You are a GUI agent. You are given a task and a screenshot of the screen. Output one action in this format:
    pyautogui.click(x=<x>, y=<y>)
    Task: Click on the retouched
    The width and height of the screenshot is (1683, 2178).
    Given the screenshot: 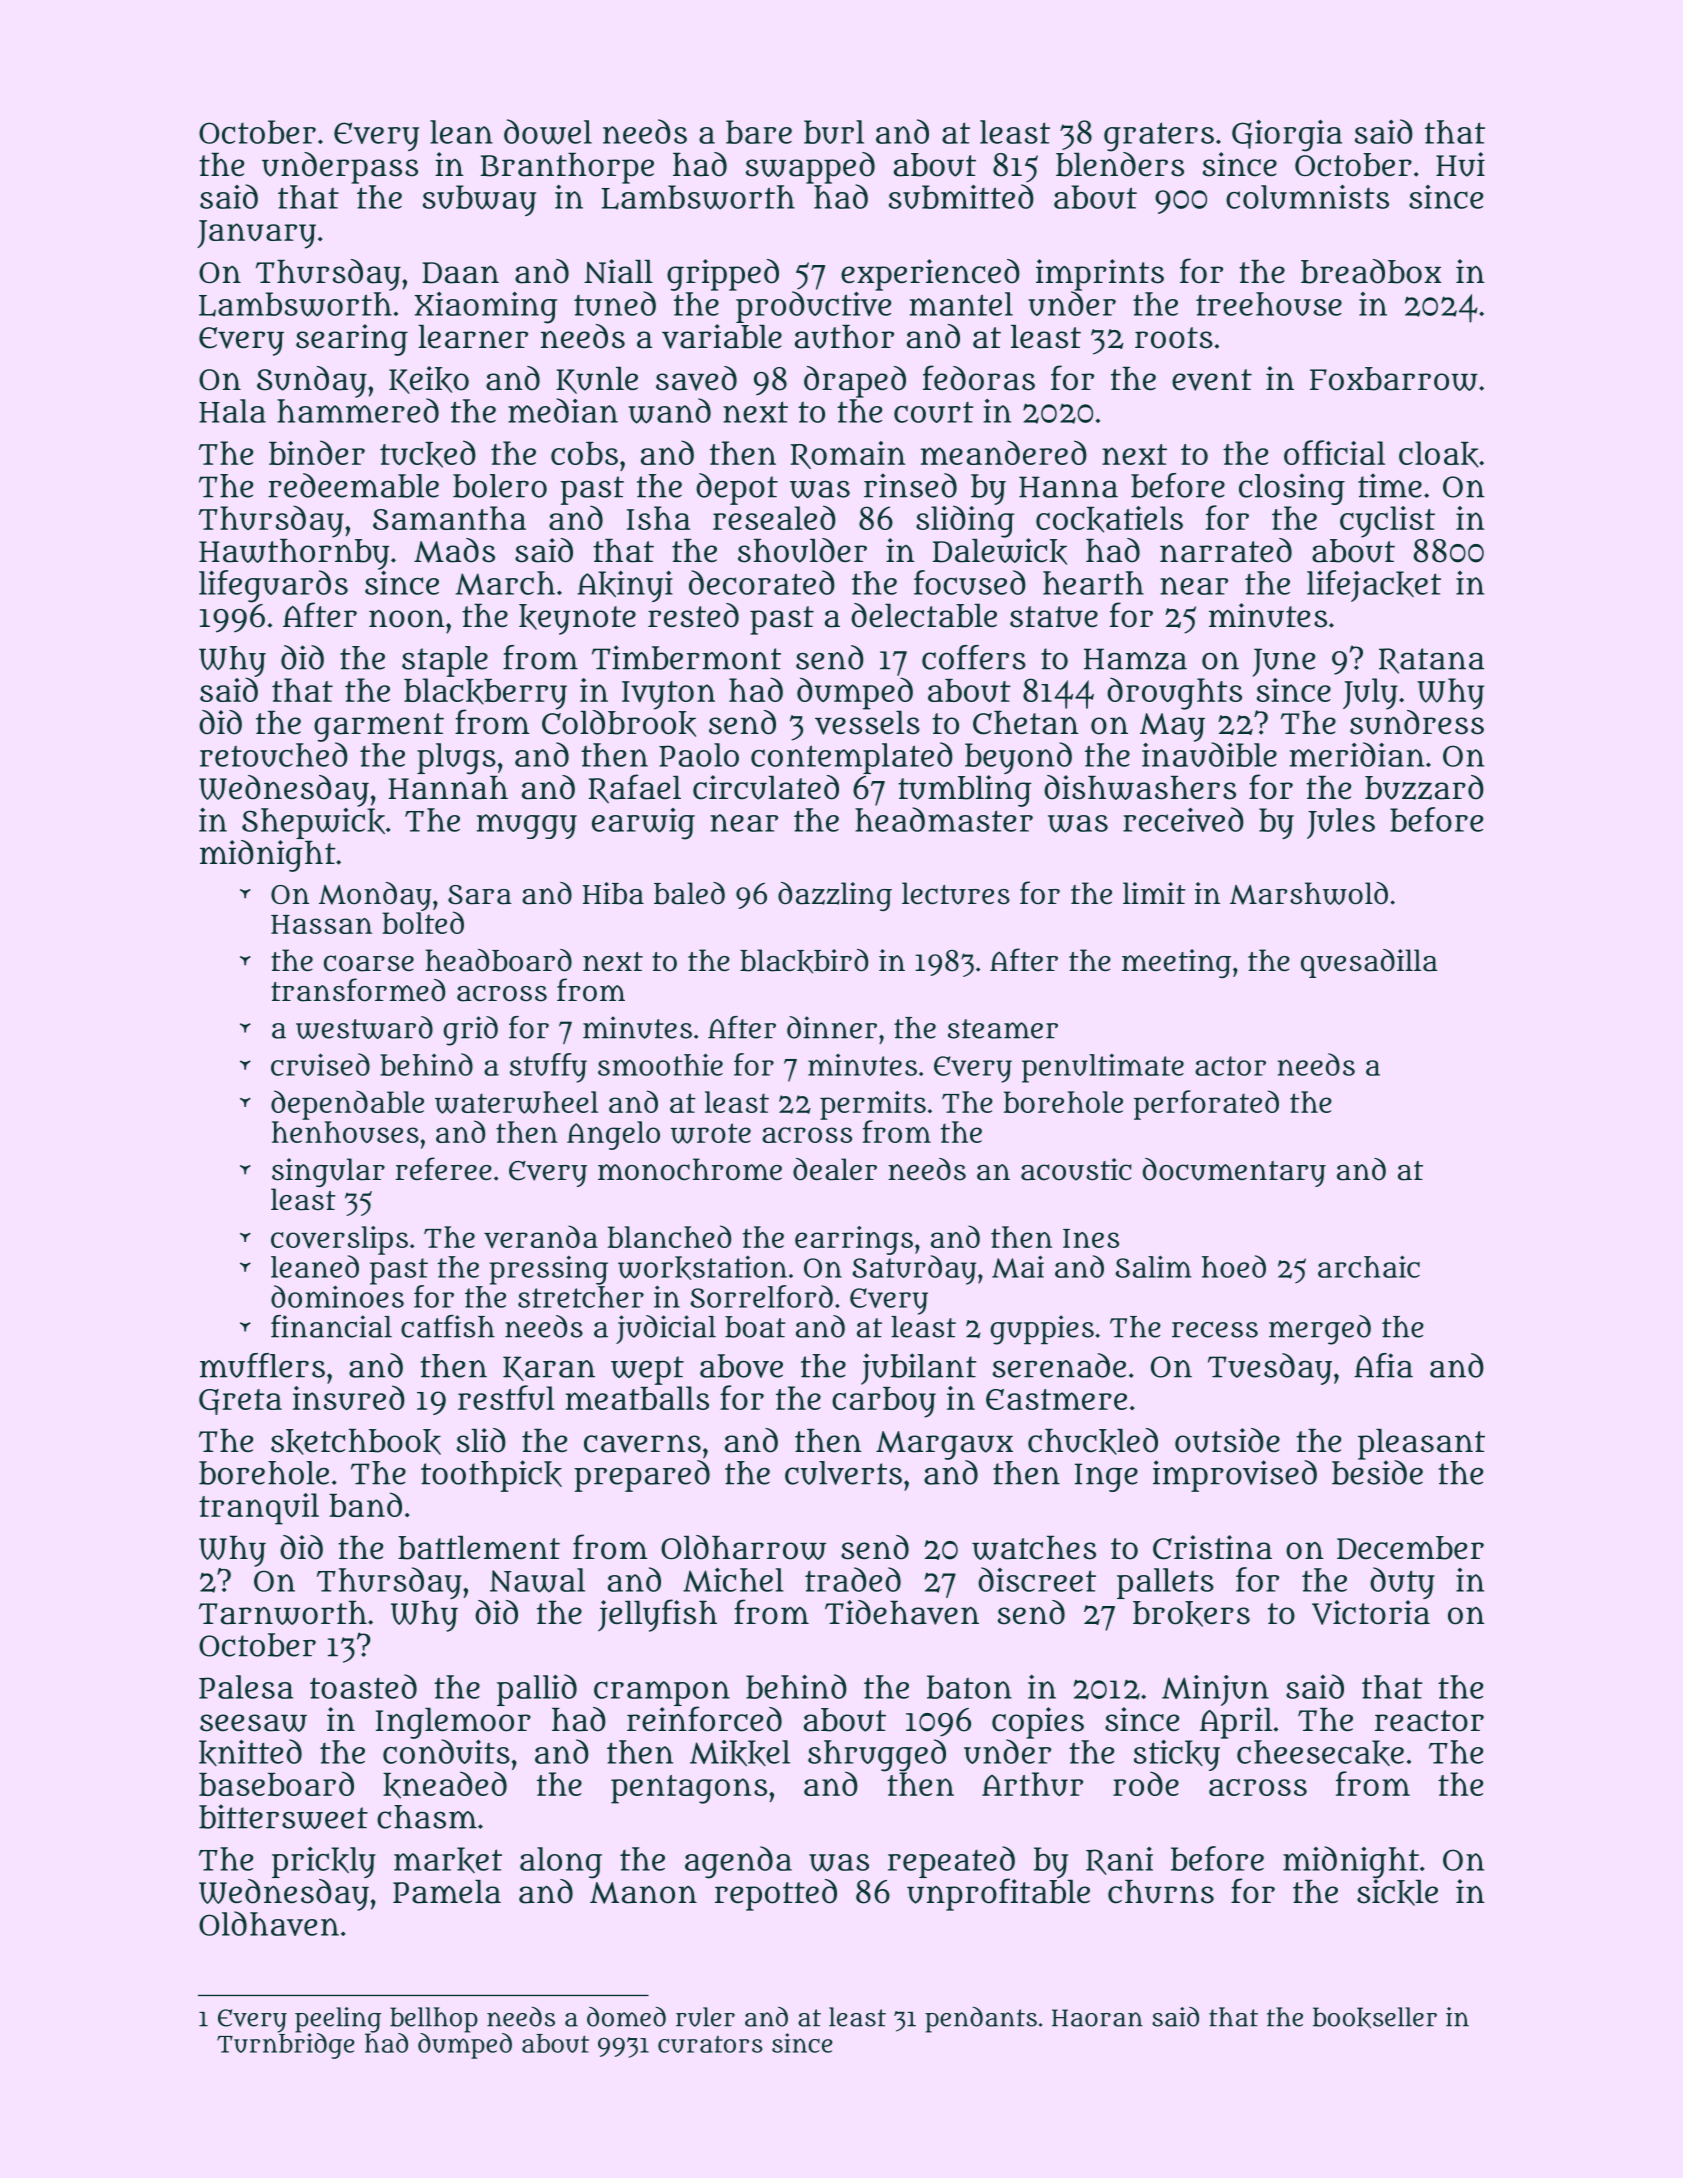 What is the action you would take?
    pyautogui.click(x=274, y=754)
